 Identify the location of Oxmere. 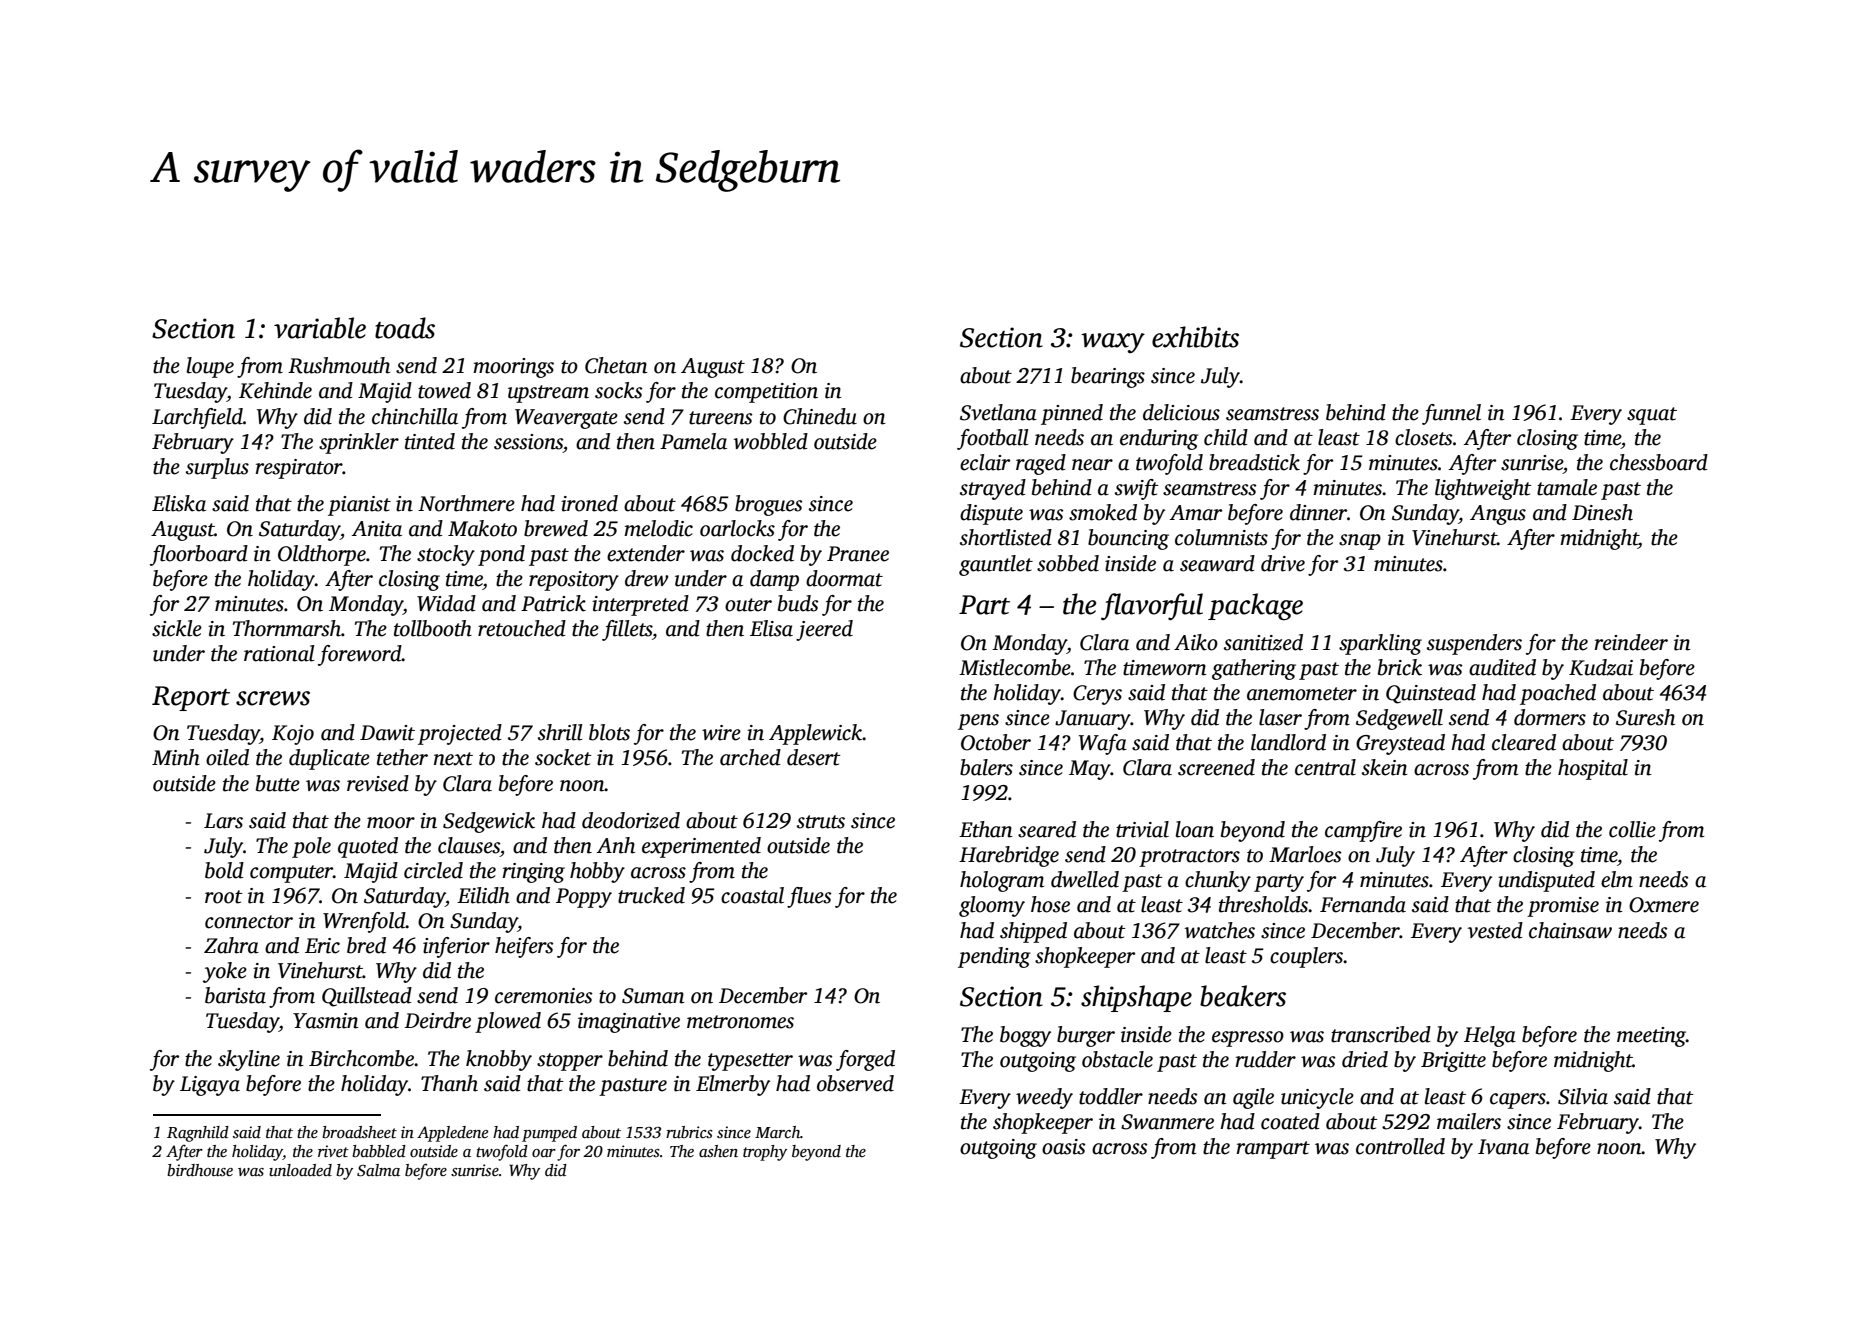
(1664, 905).
